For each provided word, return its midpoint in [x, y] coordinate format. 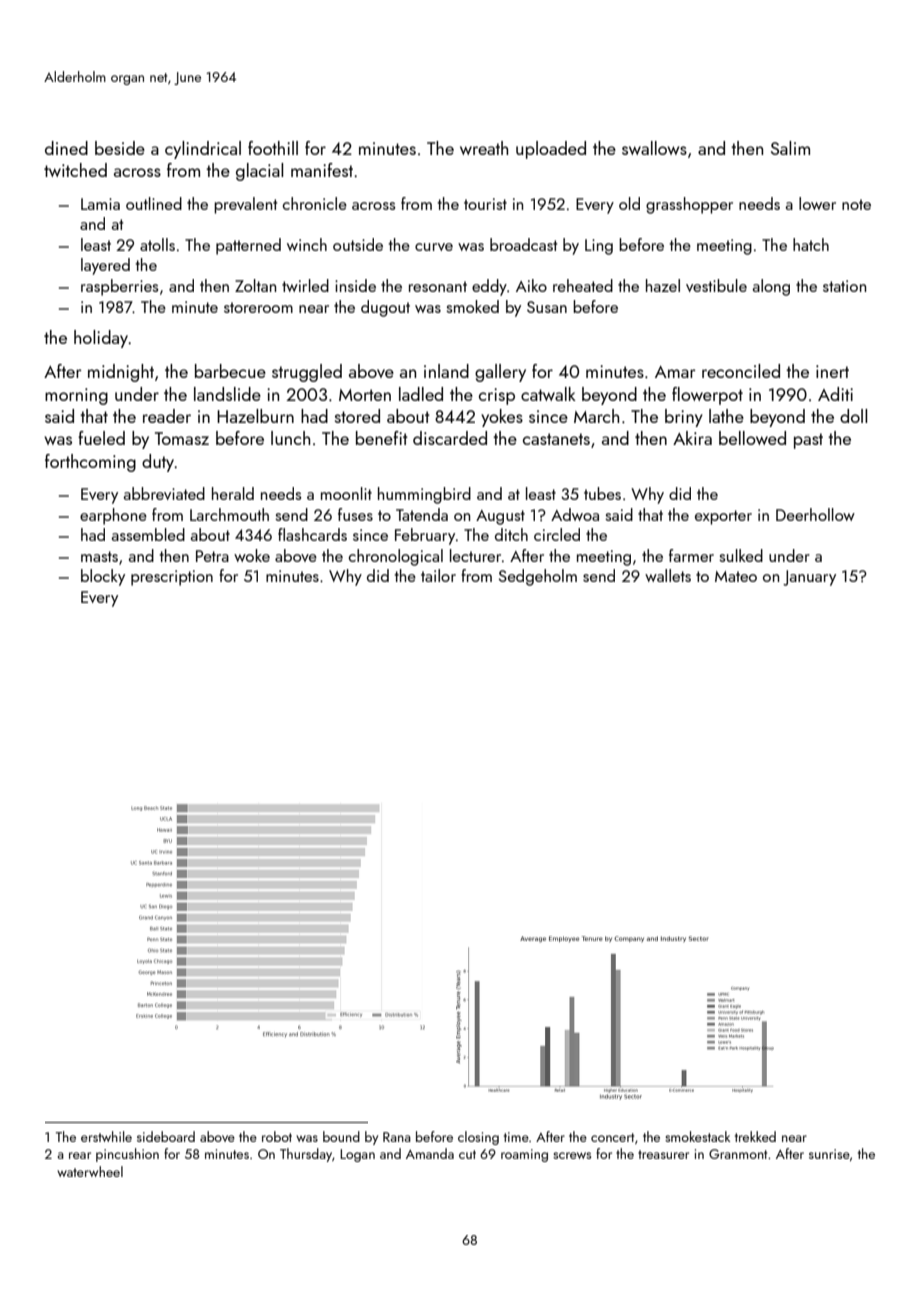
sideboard [166, 1136]
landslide [227, 394]
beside [120, 148]
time [516, 1137]
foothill [273, 148]
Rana [397, 1137]
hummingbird [424, 495]
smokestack [697, 1136]
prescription [172, 578]
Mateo [736, 576]
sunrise [829, 1154]
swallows [654, 148]
